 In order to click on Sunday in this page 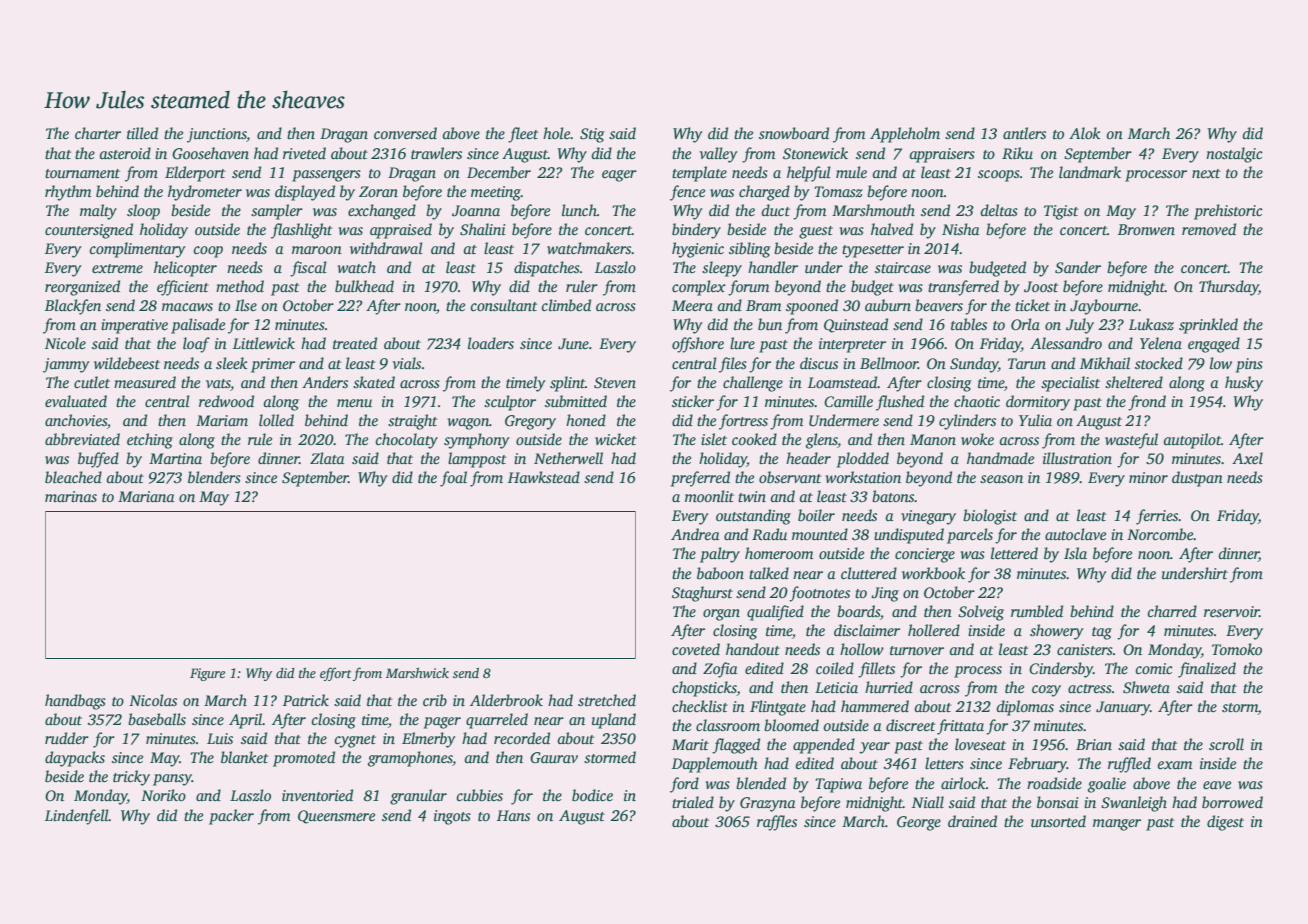, I will do `click(974, 365)`.
